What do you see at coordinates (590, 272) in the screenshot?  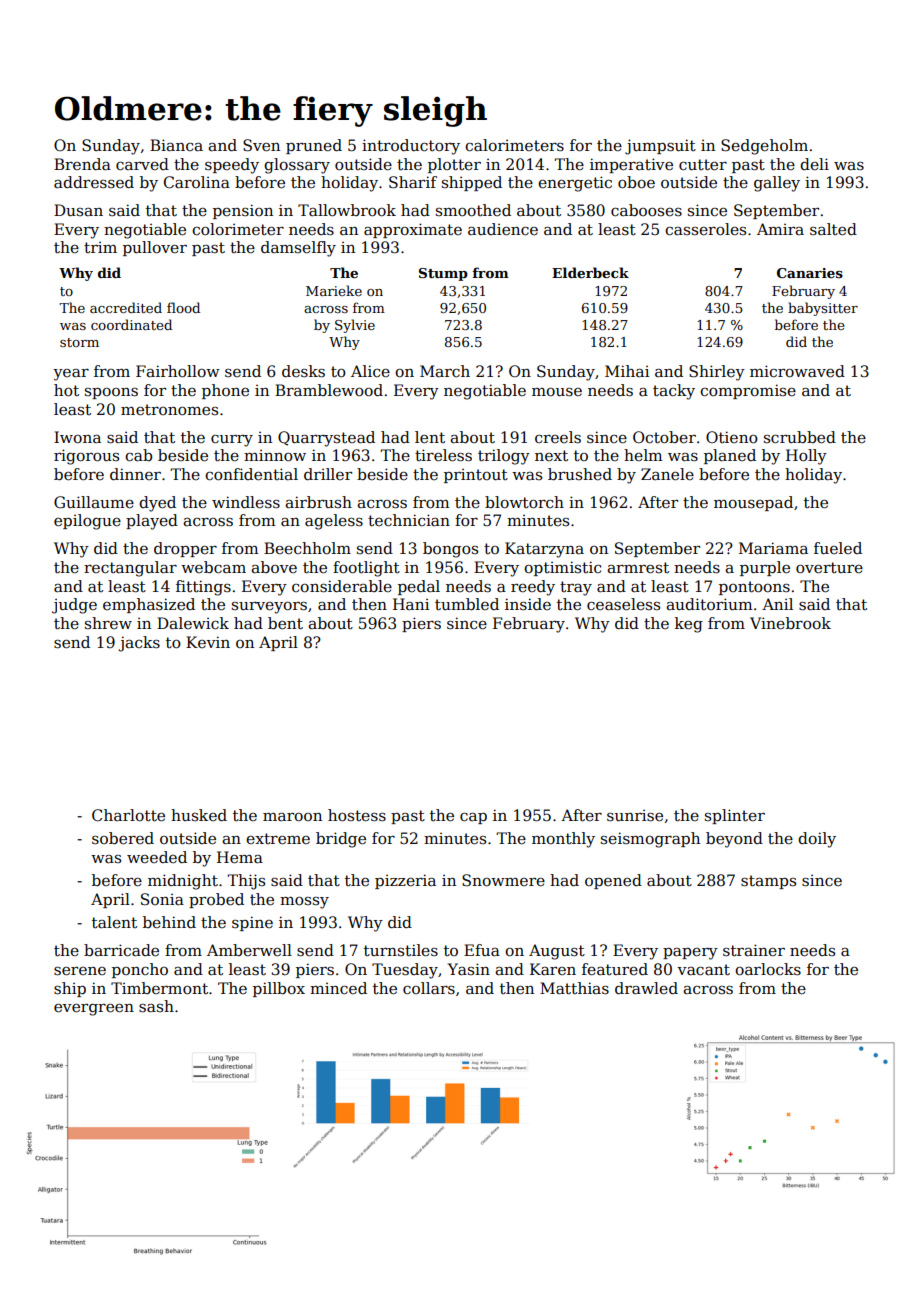 I see `Elderbeck` at bounding box center [590, 272].
